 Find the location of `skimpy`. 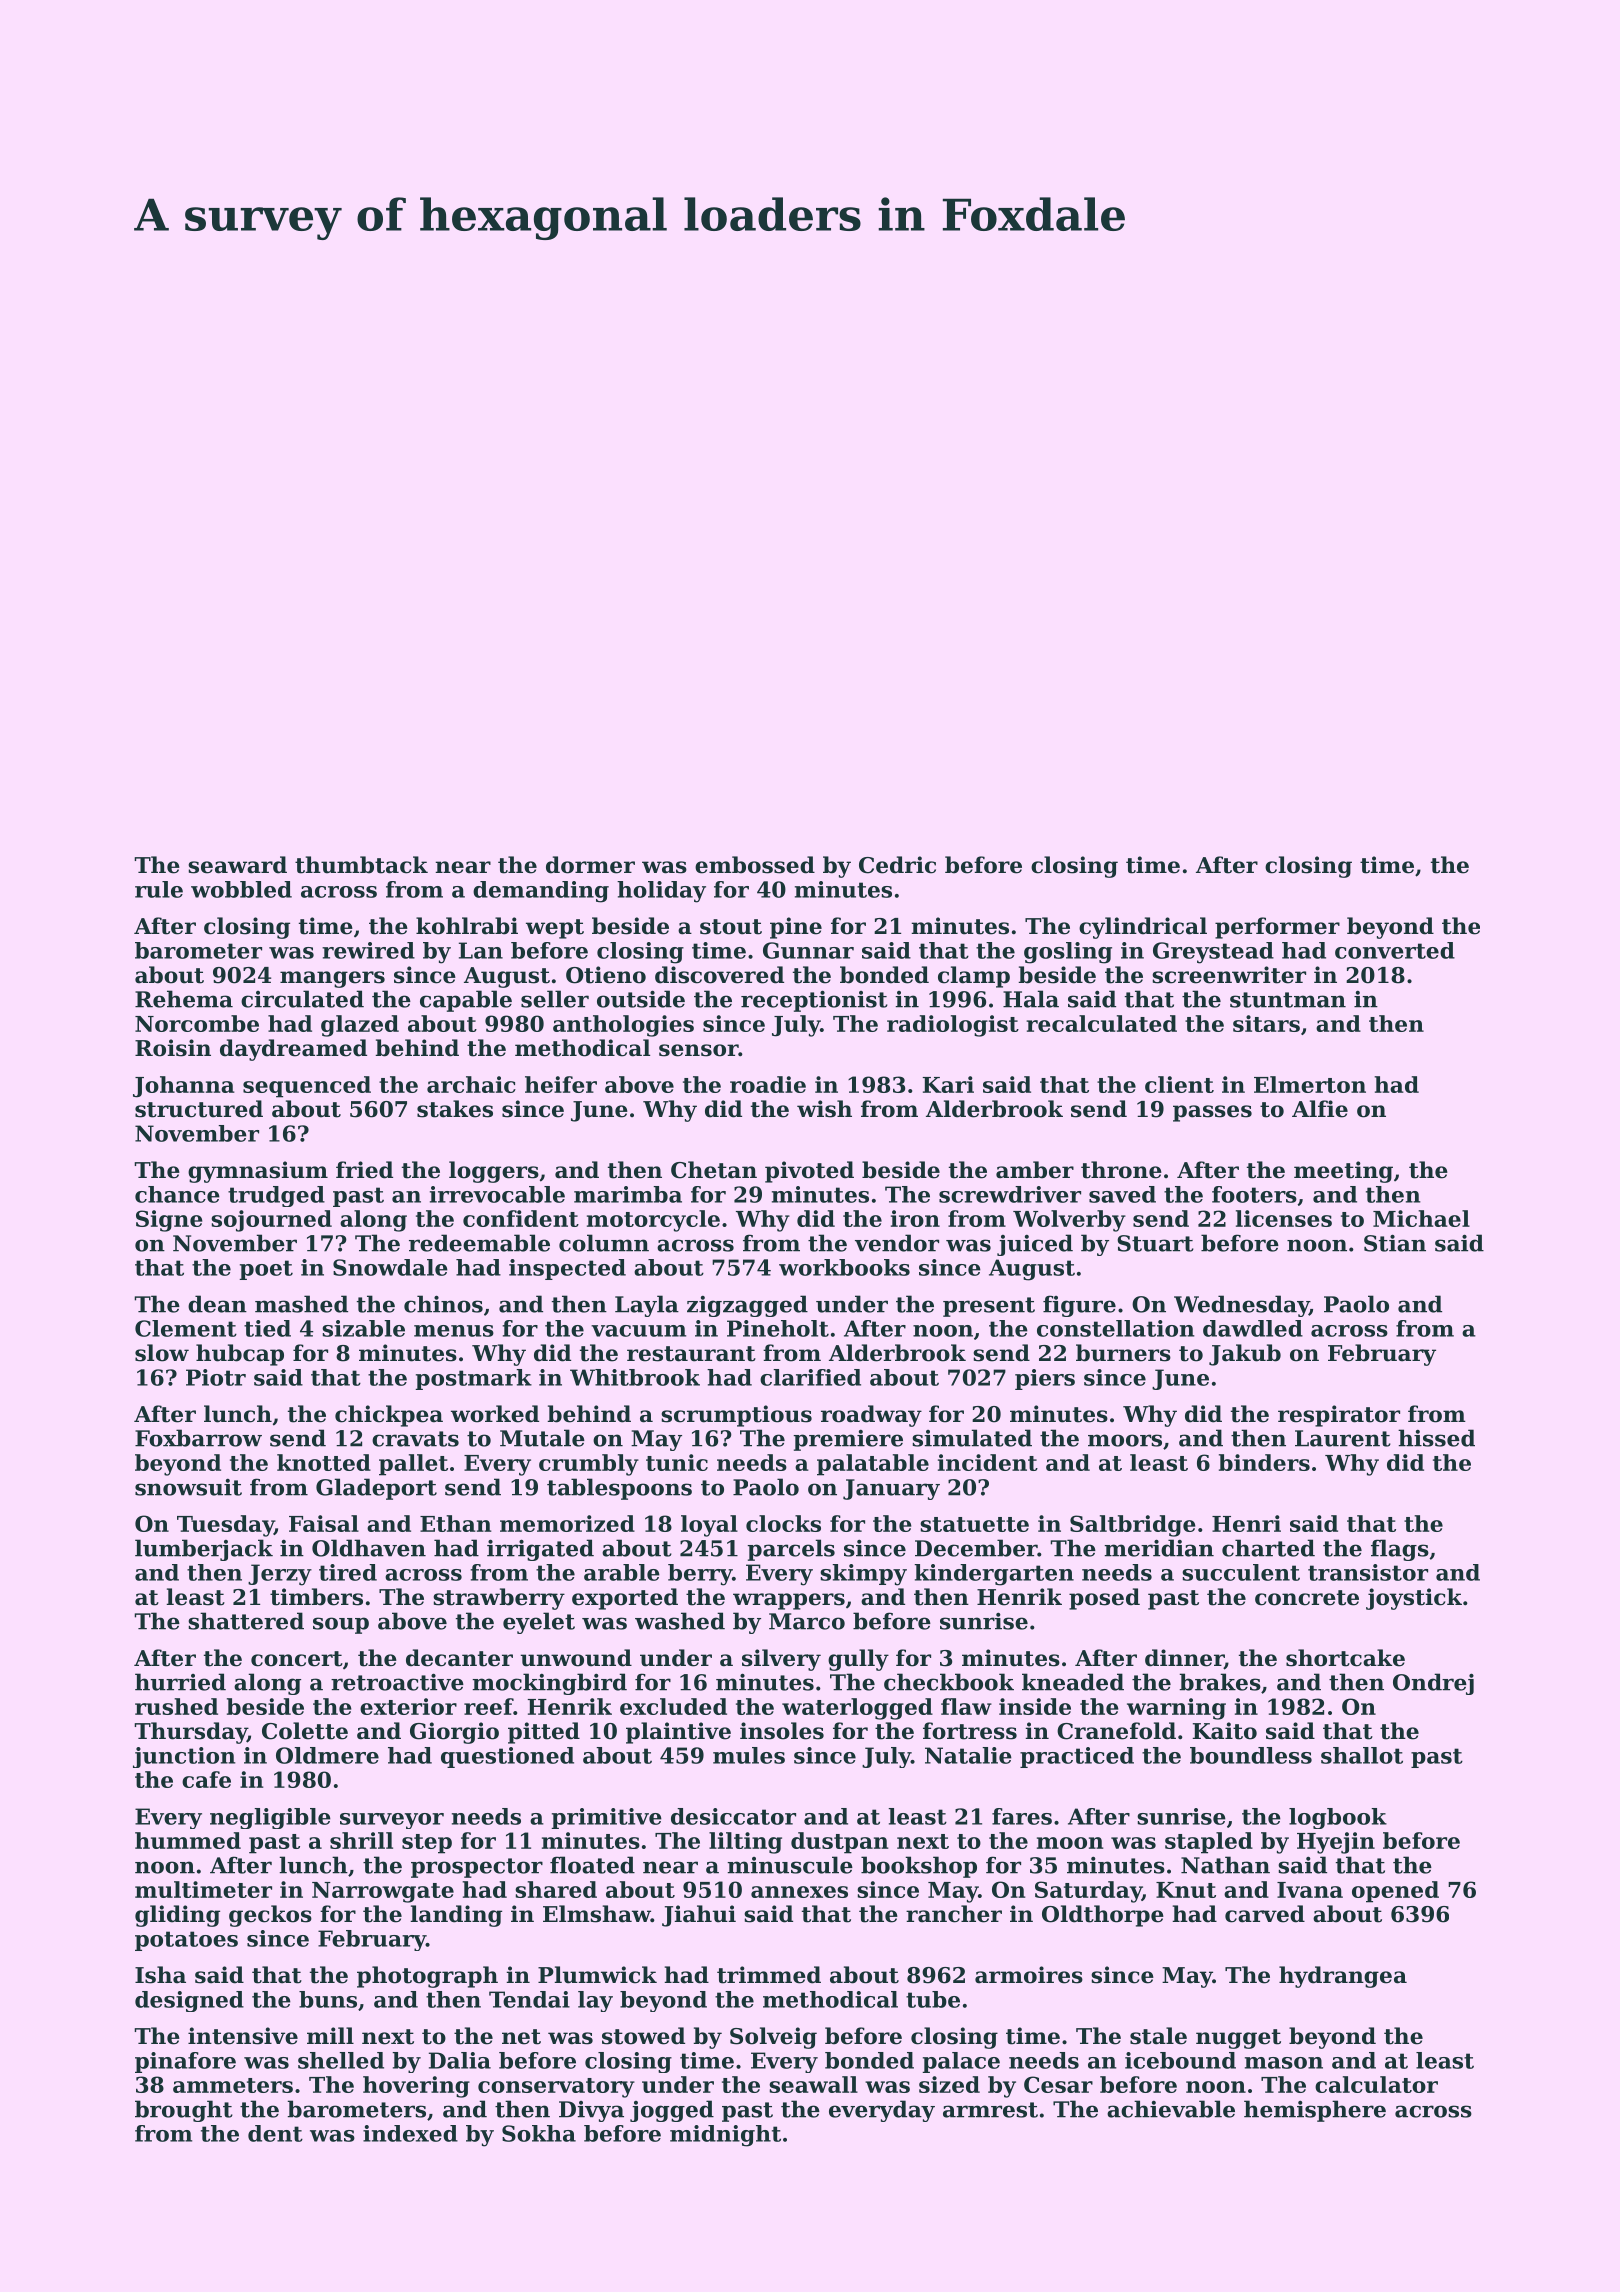

skimpy is located at coordinates (863, 1575).
